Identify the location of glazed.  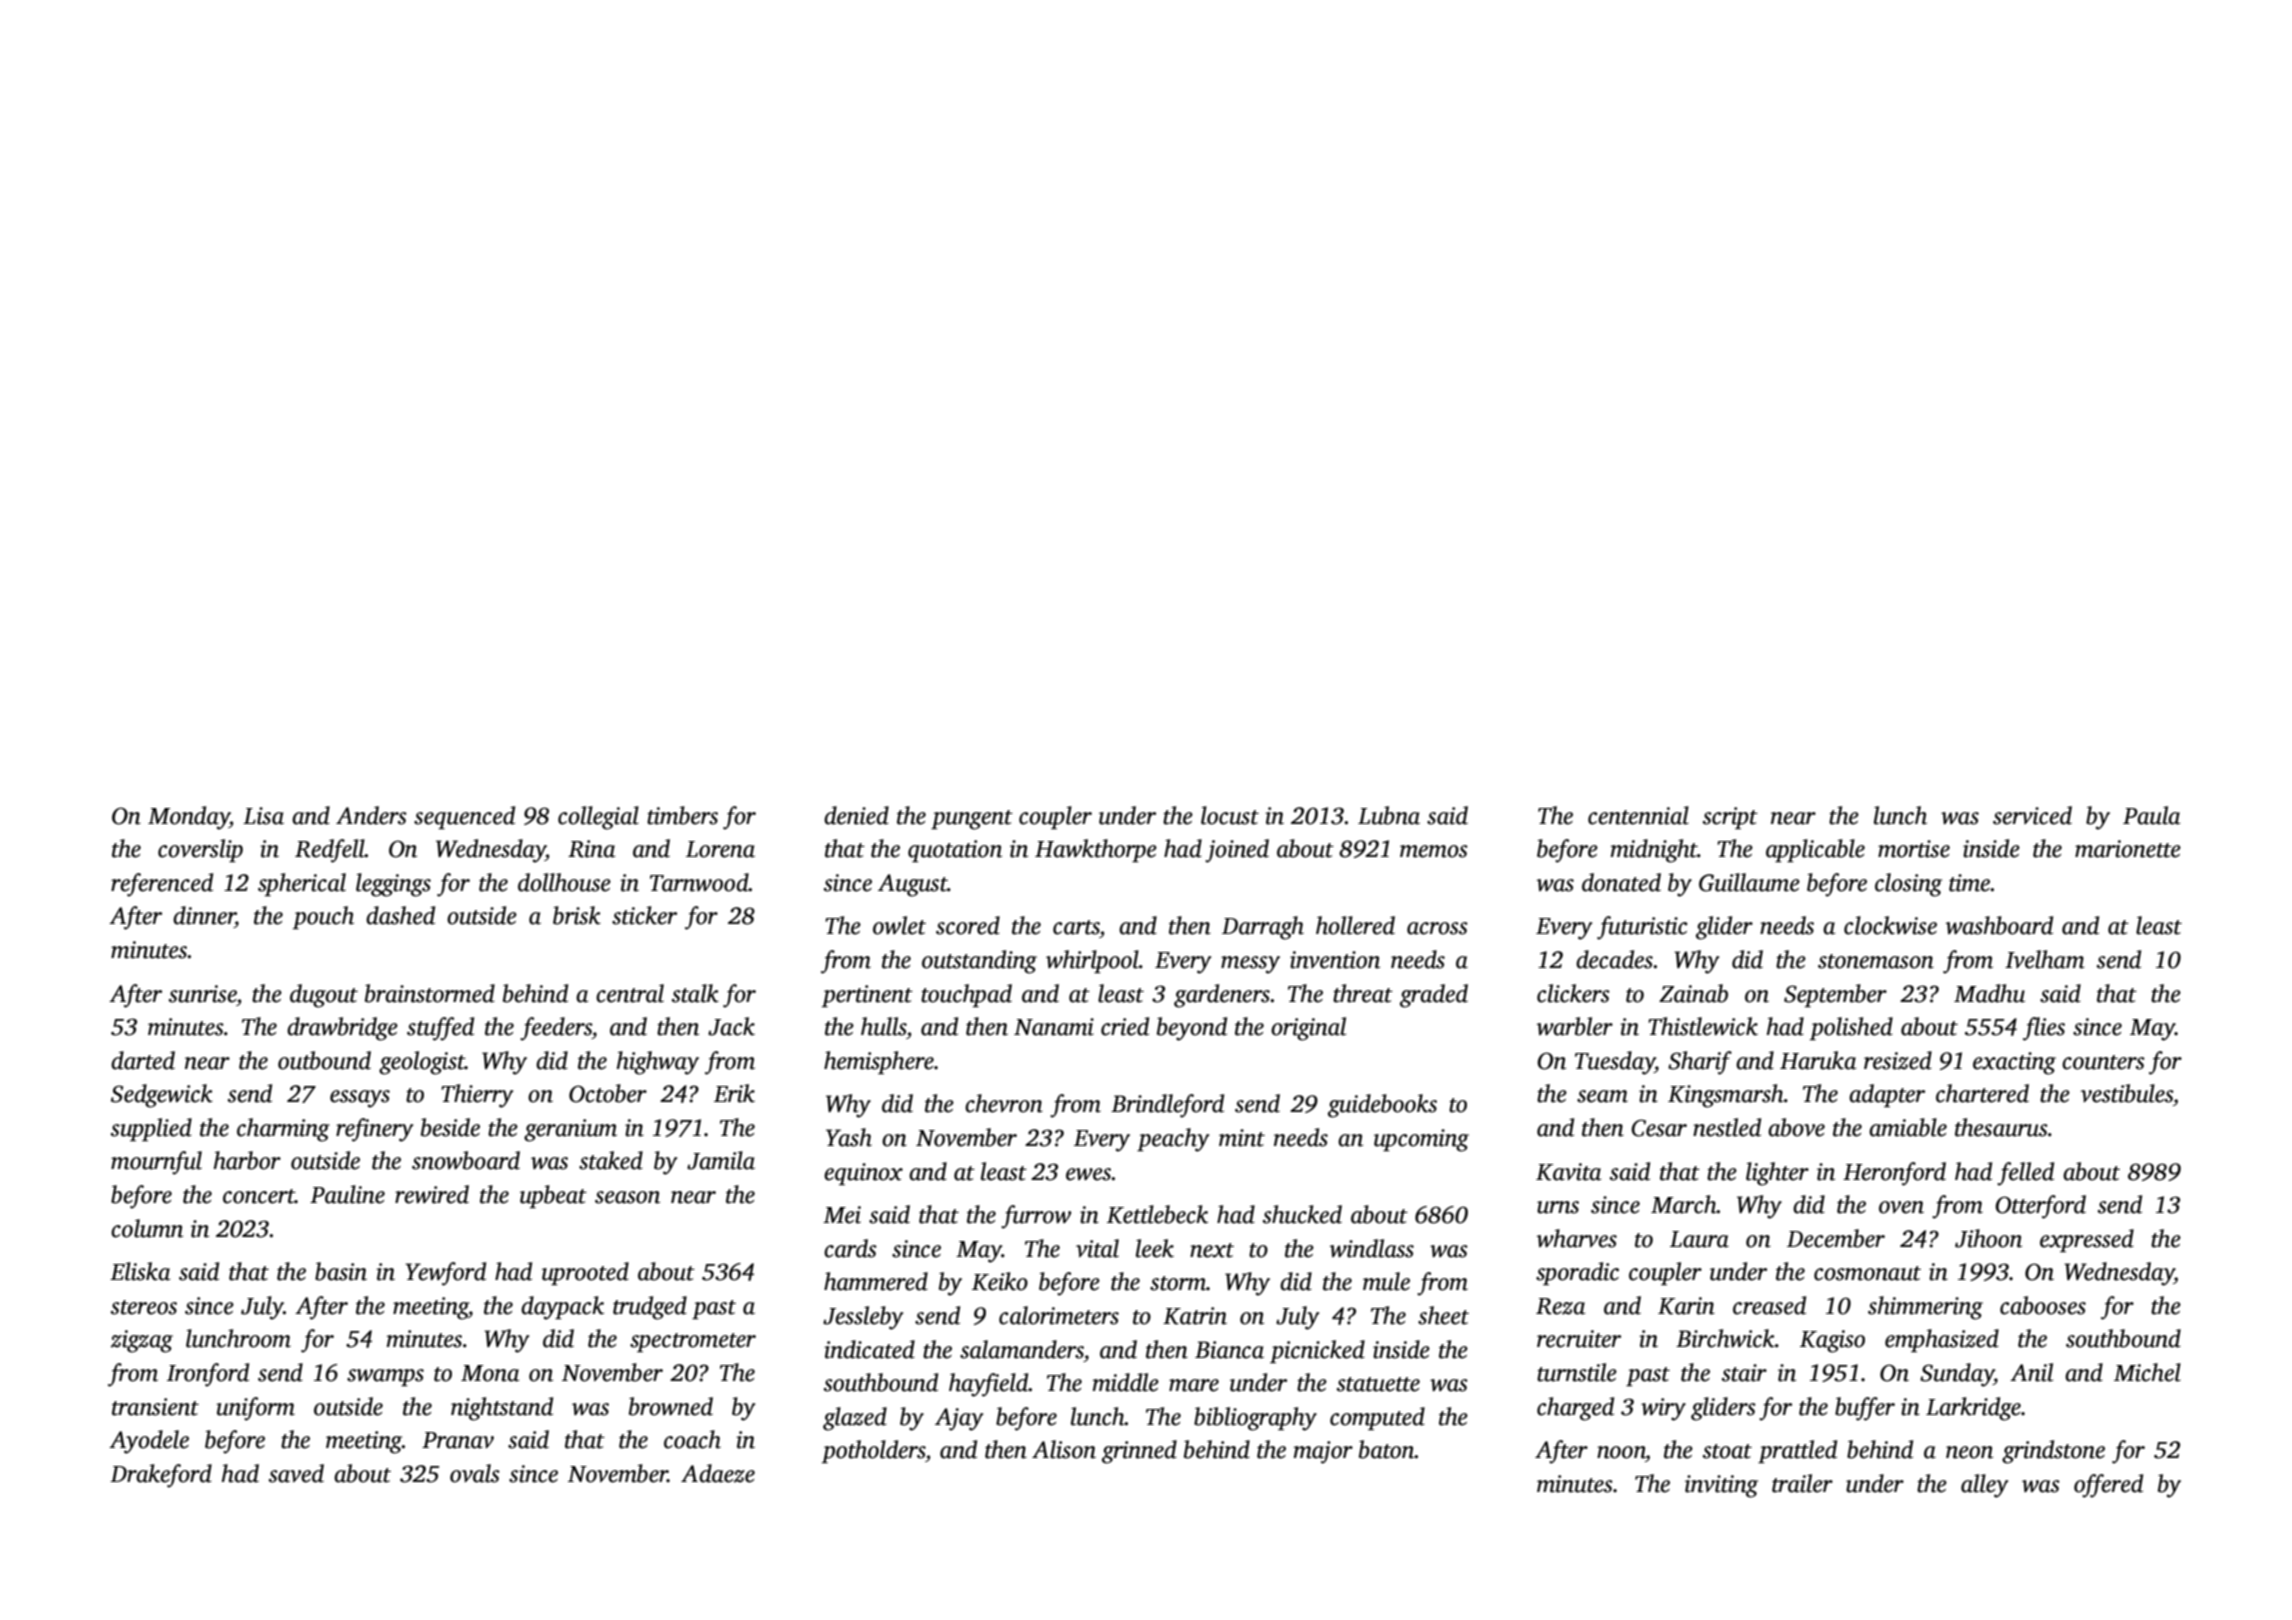
(855, 1419).
